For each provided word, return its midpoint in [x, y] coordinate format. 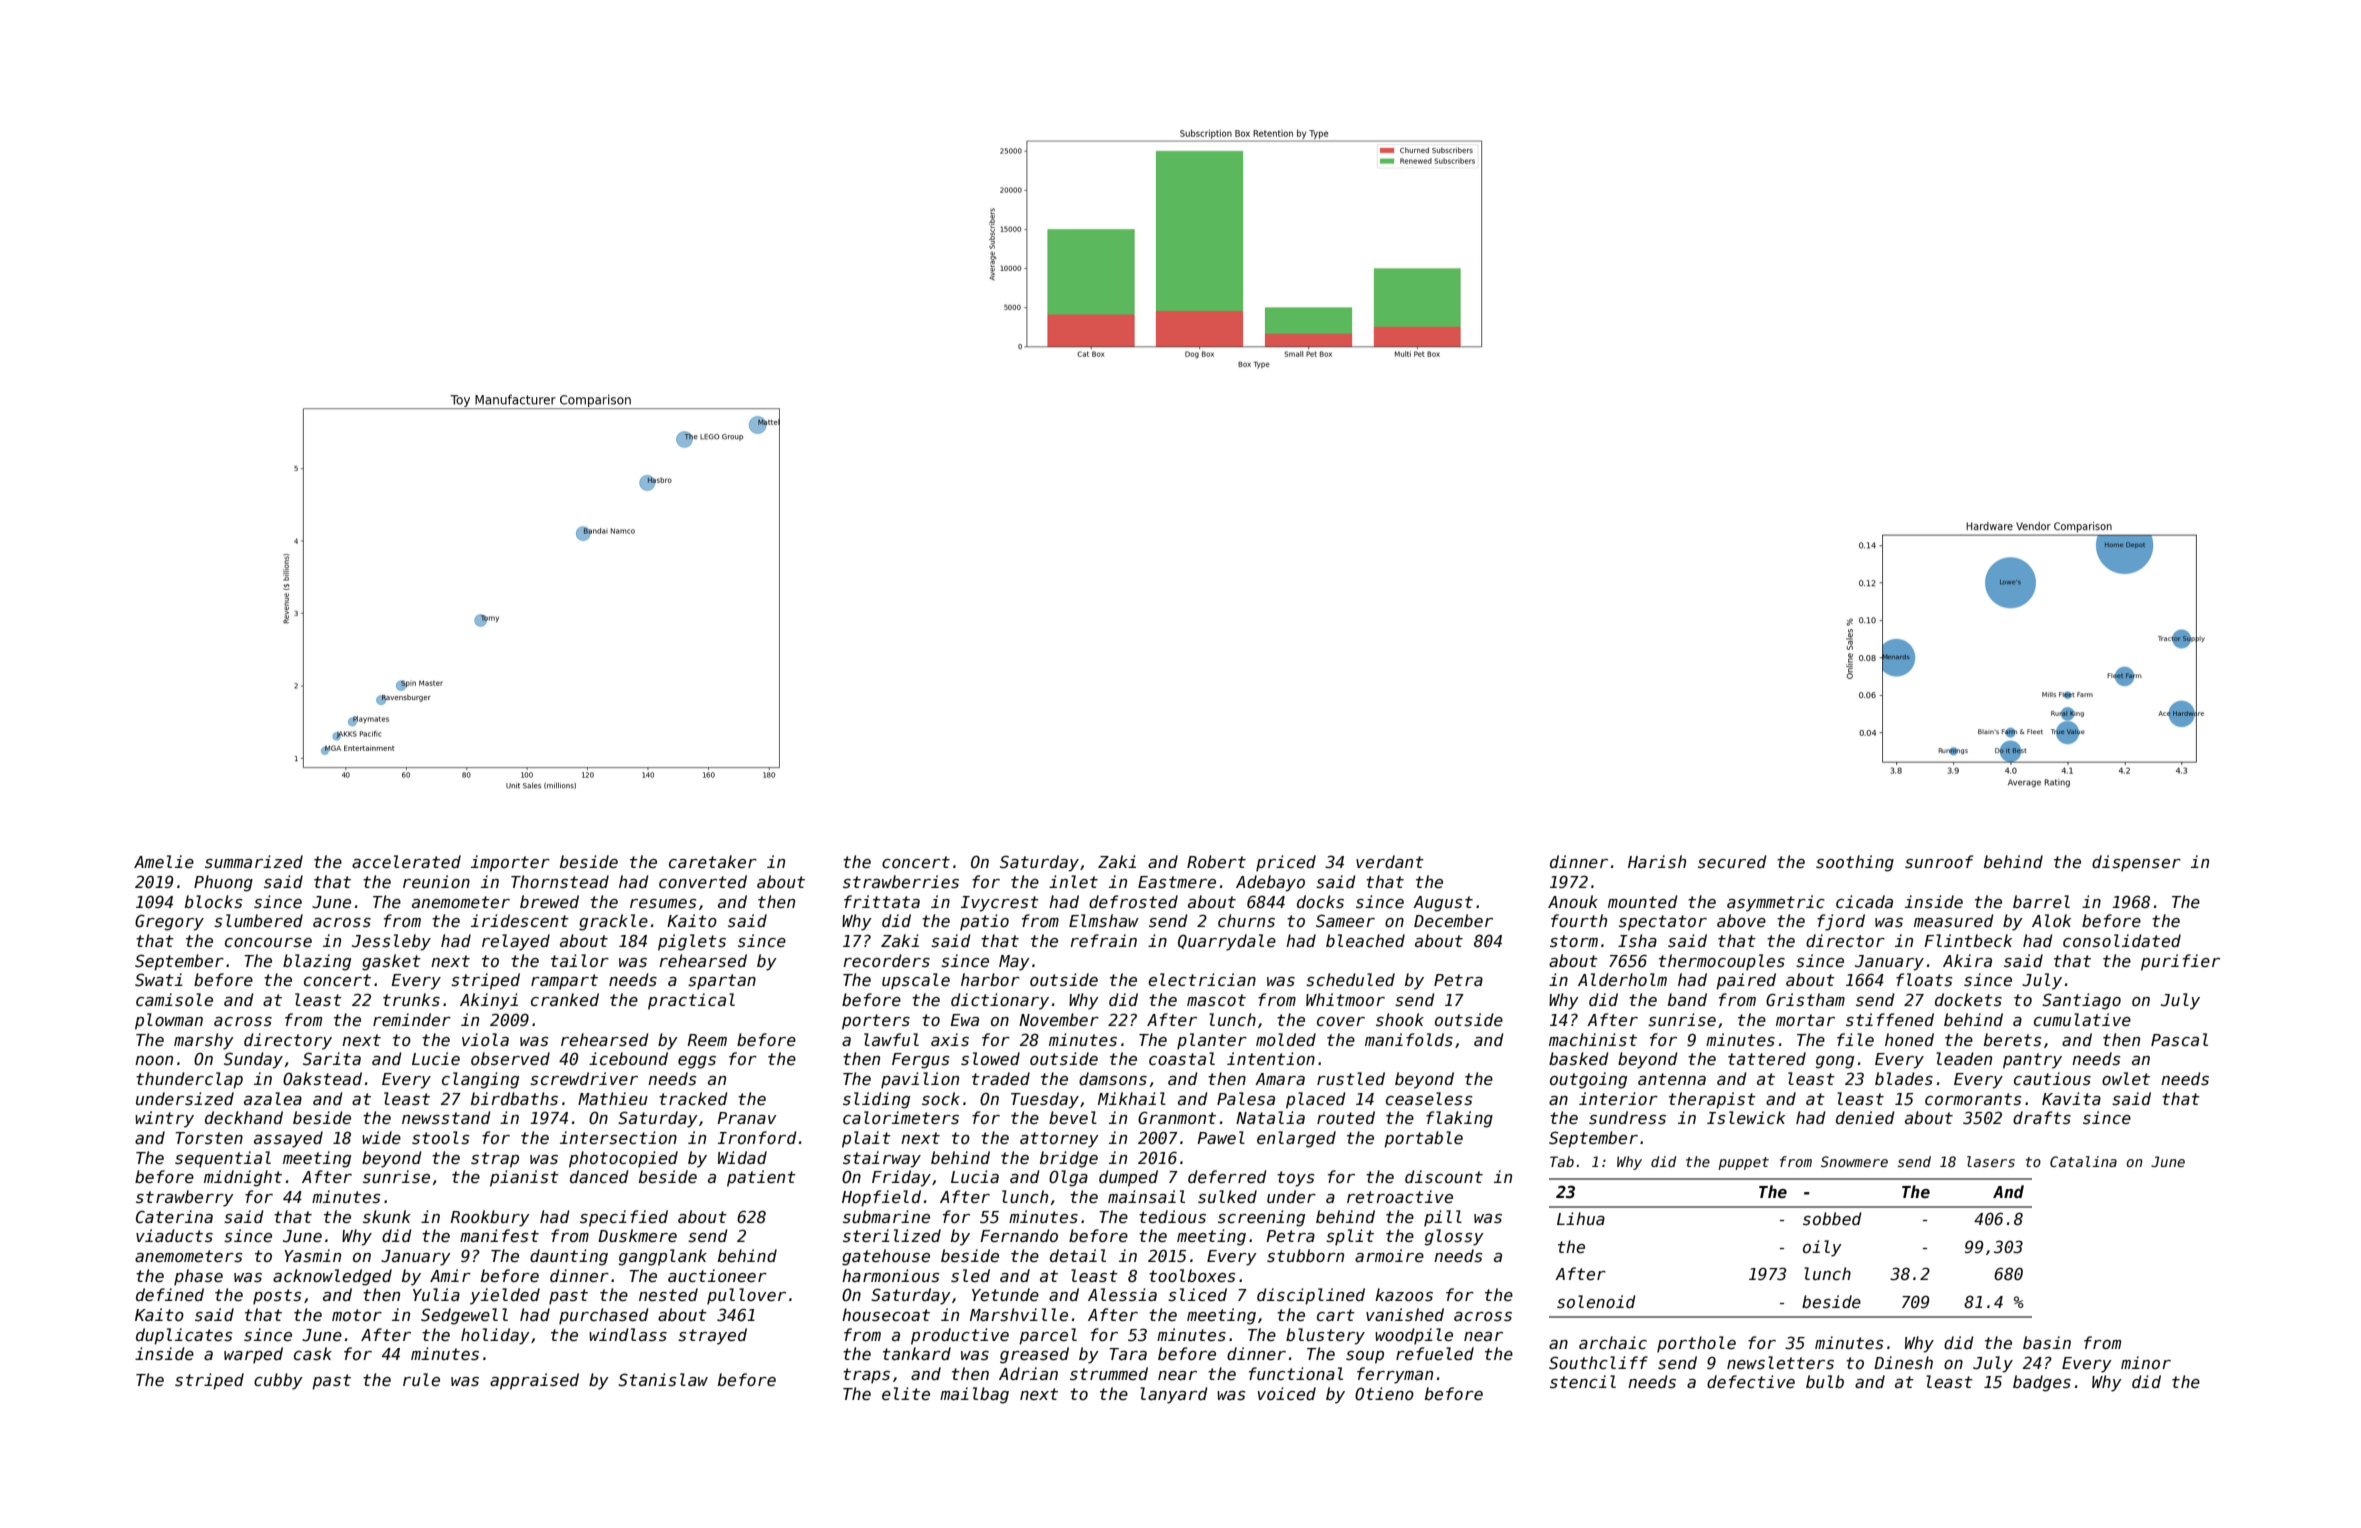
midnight [243, 1178]
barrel [2041, 901]
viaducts [174, 1235]
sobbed [1832, 1218]
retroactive [1400, 1196]
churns [1246, 920]
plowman [169, 1021]
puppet [1743, 1163]
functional [1296, 1373]
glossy [1454, 1237]
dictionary [1000, 1001]
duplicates [184, 1336]
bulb [1825, 1381]
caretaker [713, 861]
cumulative [2082, 1019]
